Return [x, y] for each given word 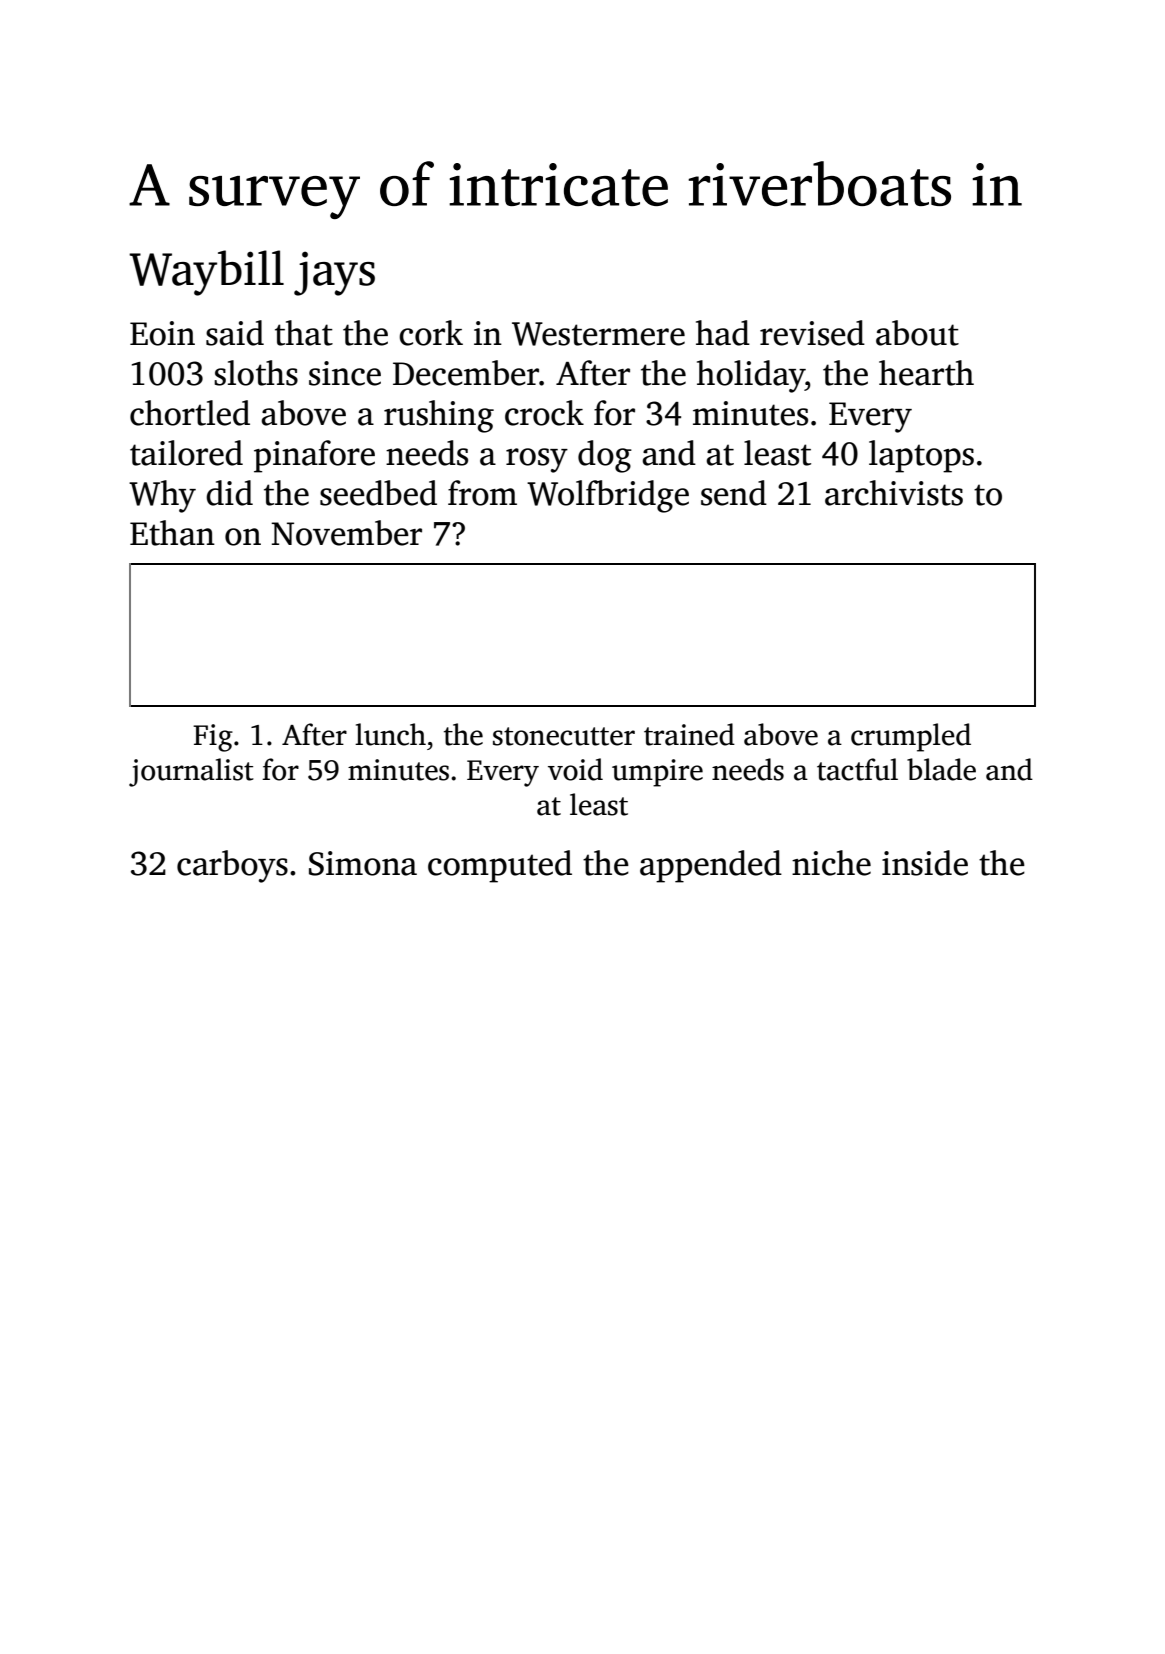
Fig [213, 738]
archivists [894, 493]
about [917, 333]
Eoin [162, 333]
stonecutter [564, 736]
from [482, 493]
